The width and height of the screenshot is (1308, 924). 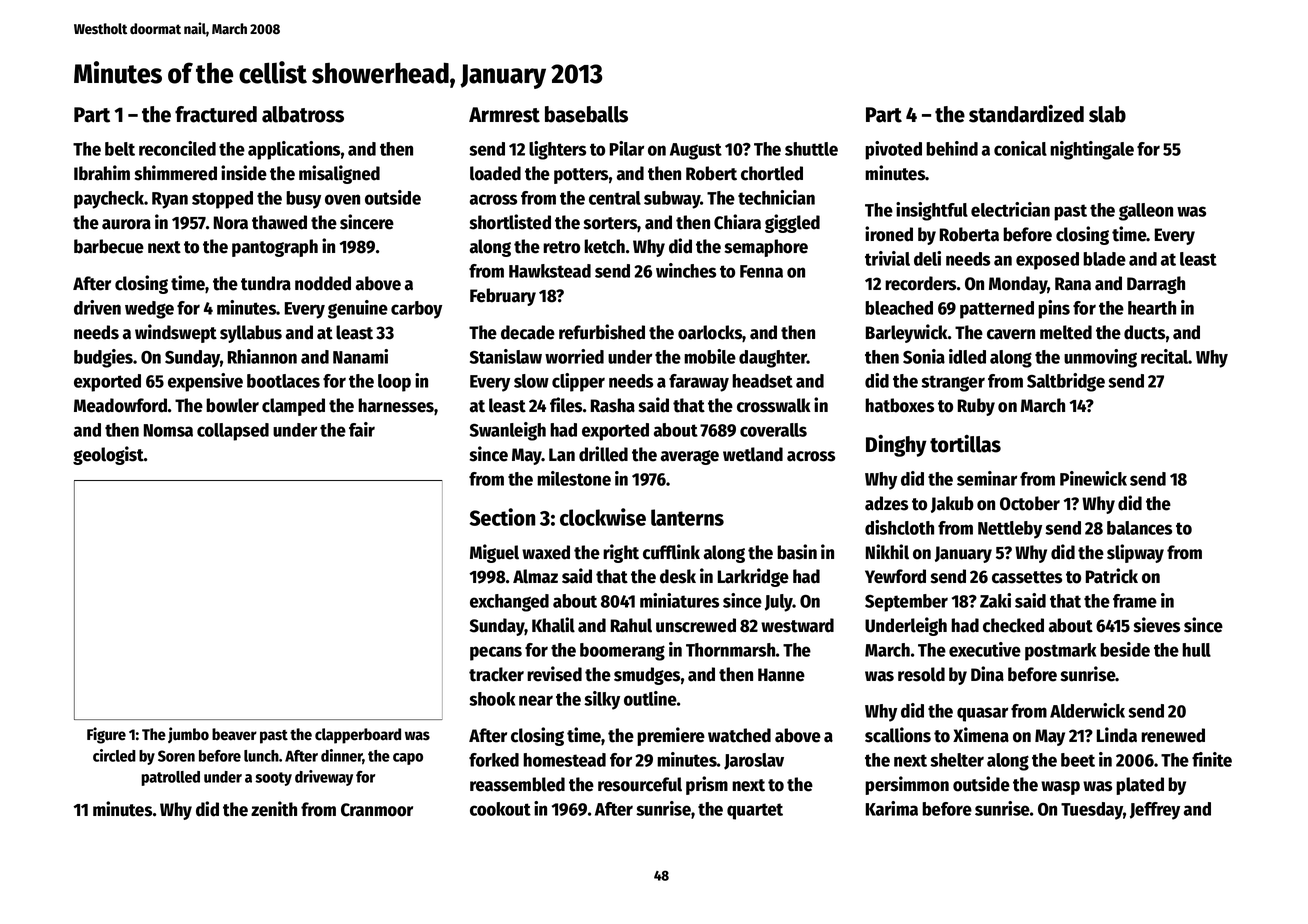 I want to click on genuine, so click(x=358, y=309).
